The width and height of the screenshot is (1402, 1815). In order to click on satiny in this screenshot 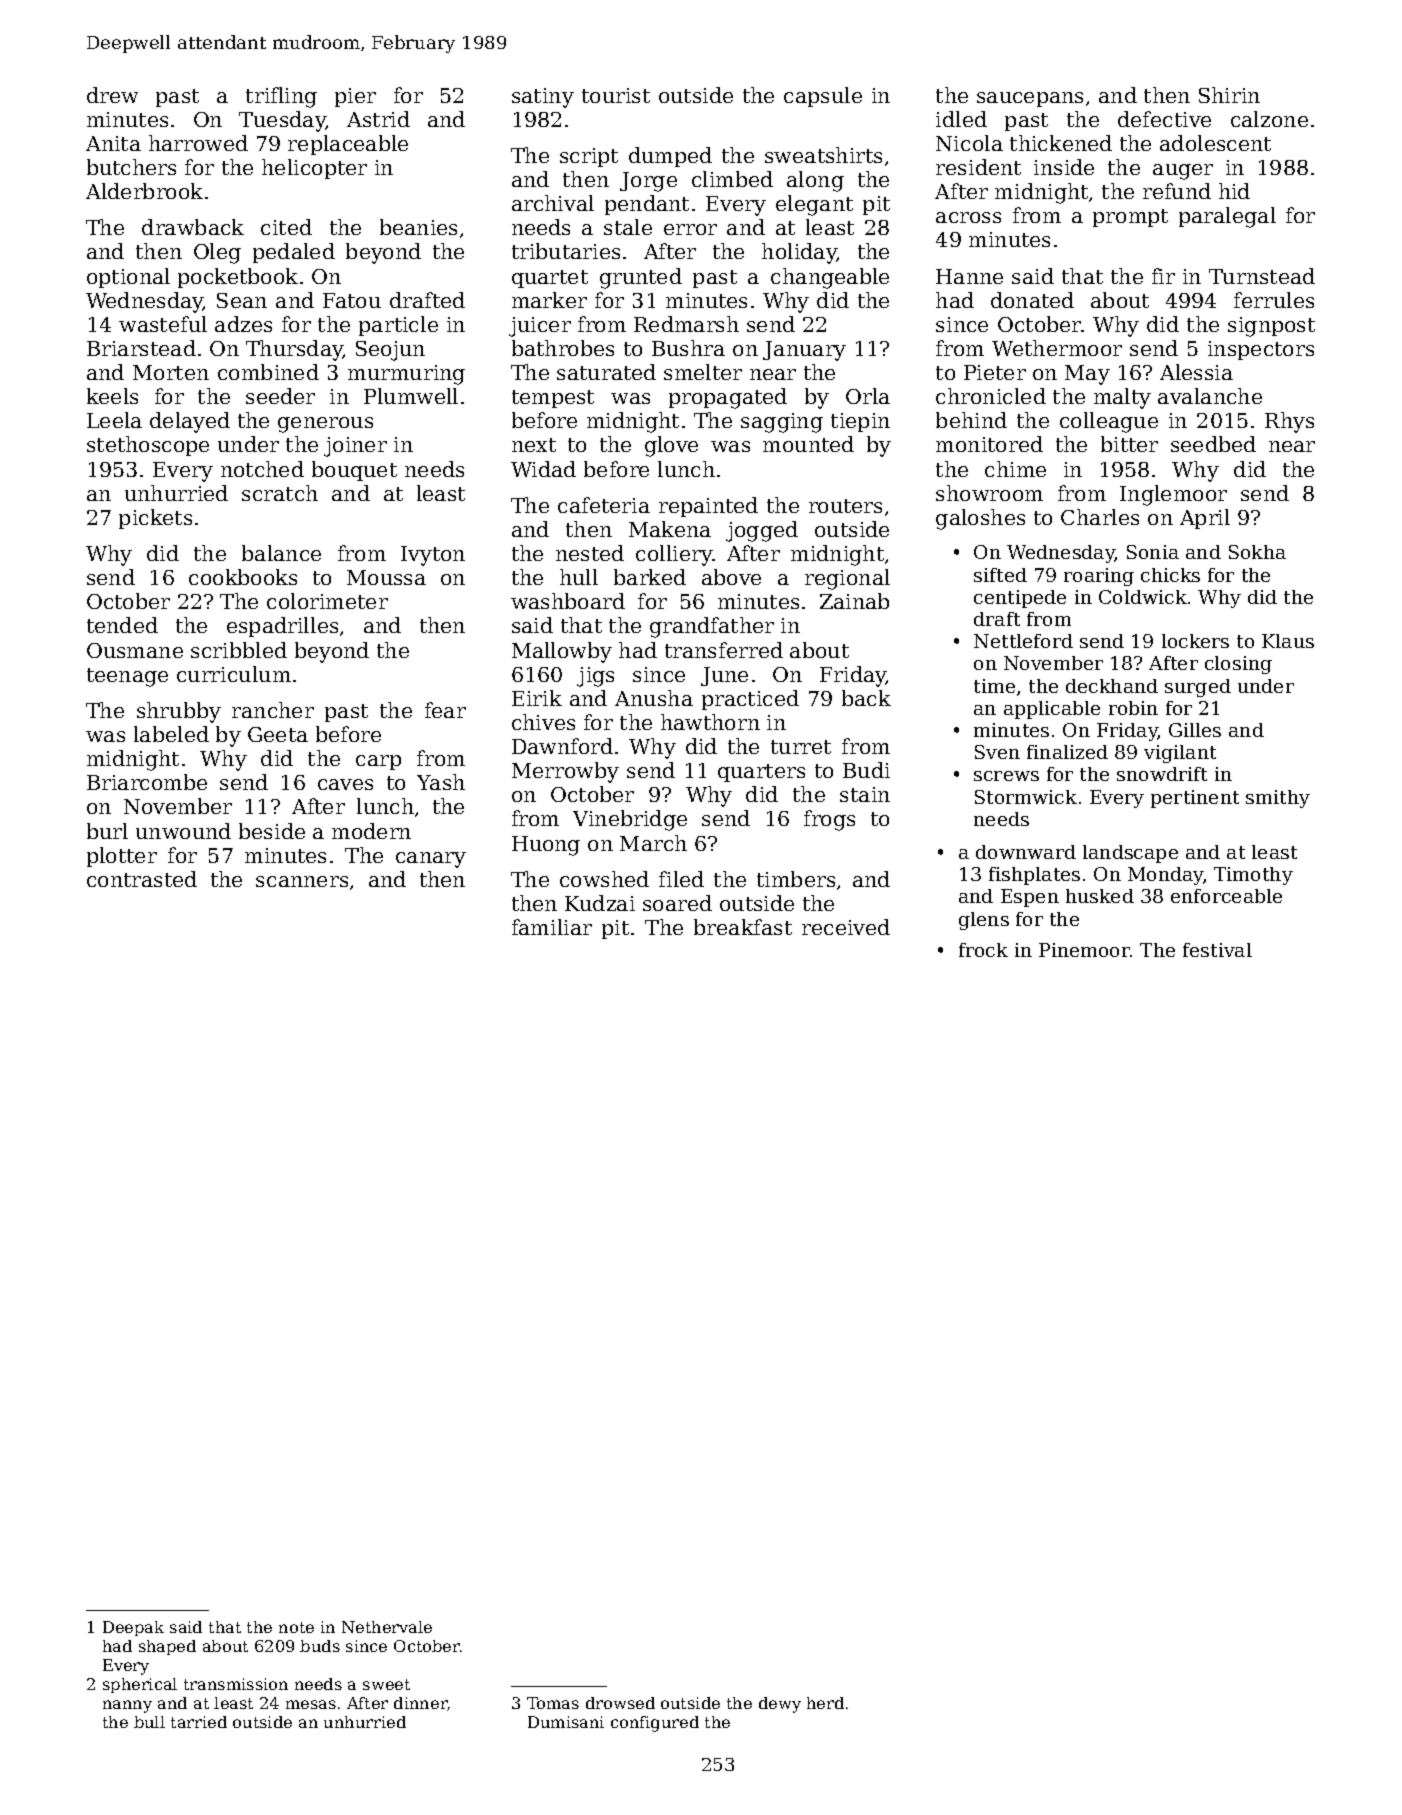, I will do `click(543, 98)`.
